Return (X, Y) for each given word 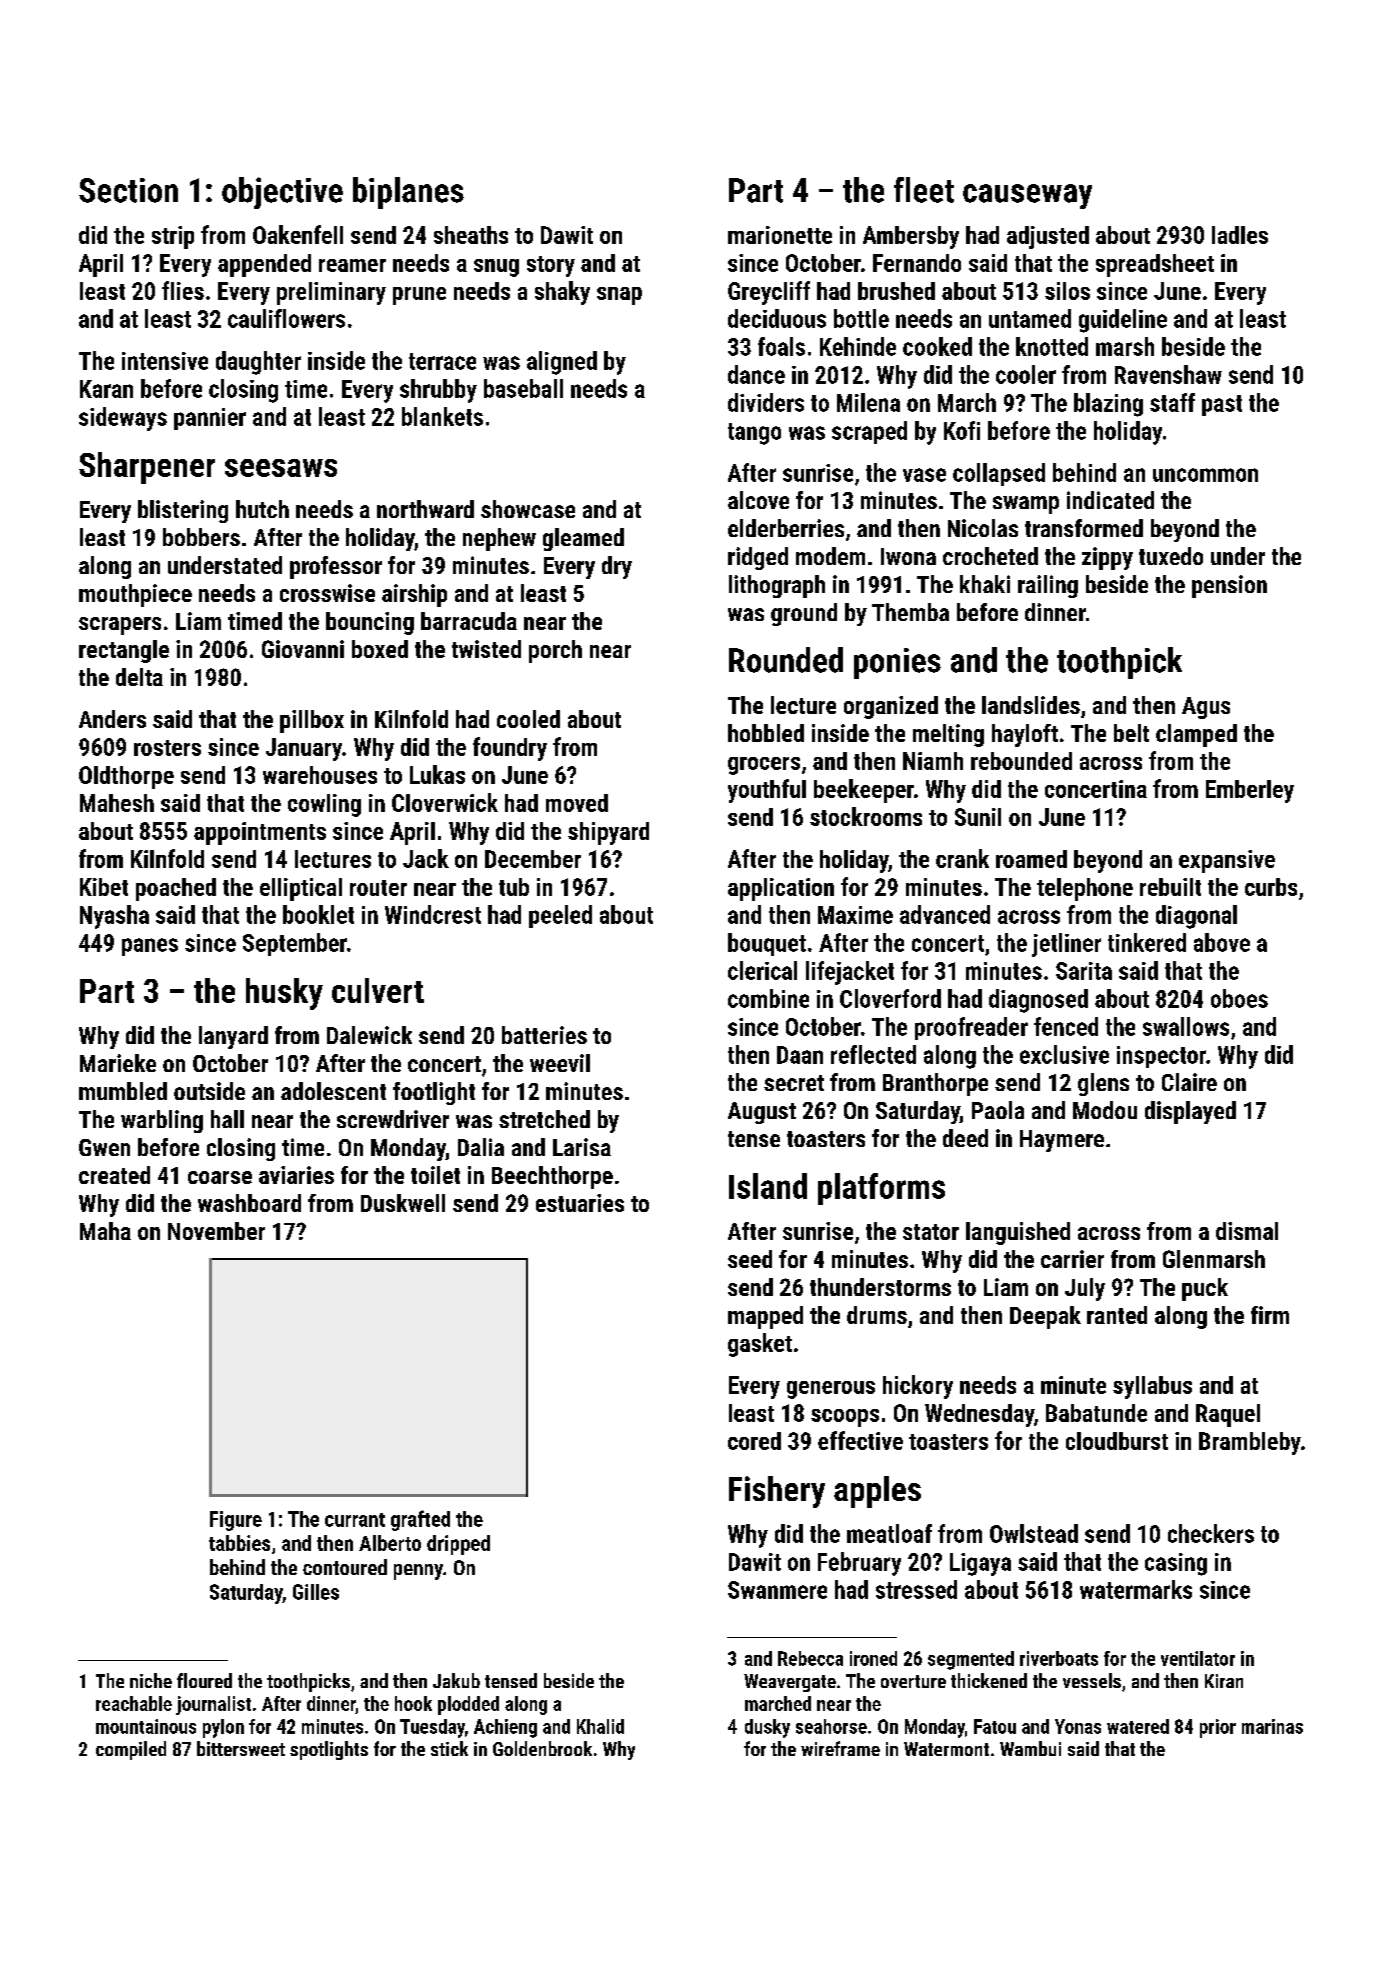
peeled (560, 916)
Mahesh (117, 803)
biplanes (408, 193)
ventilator (1198, 1658)
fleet (924, 190)
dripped (458, 1545)
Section (128, 190)
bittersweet (241, 1748)
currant (355, 1520)
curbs (1271, 887)
